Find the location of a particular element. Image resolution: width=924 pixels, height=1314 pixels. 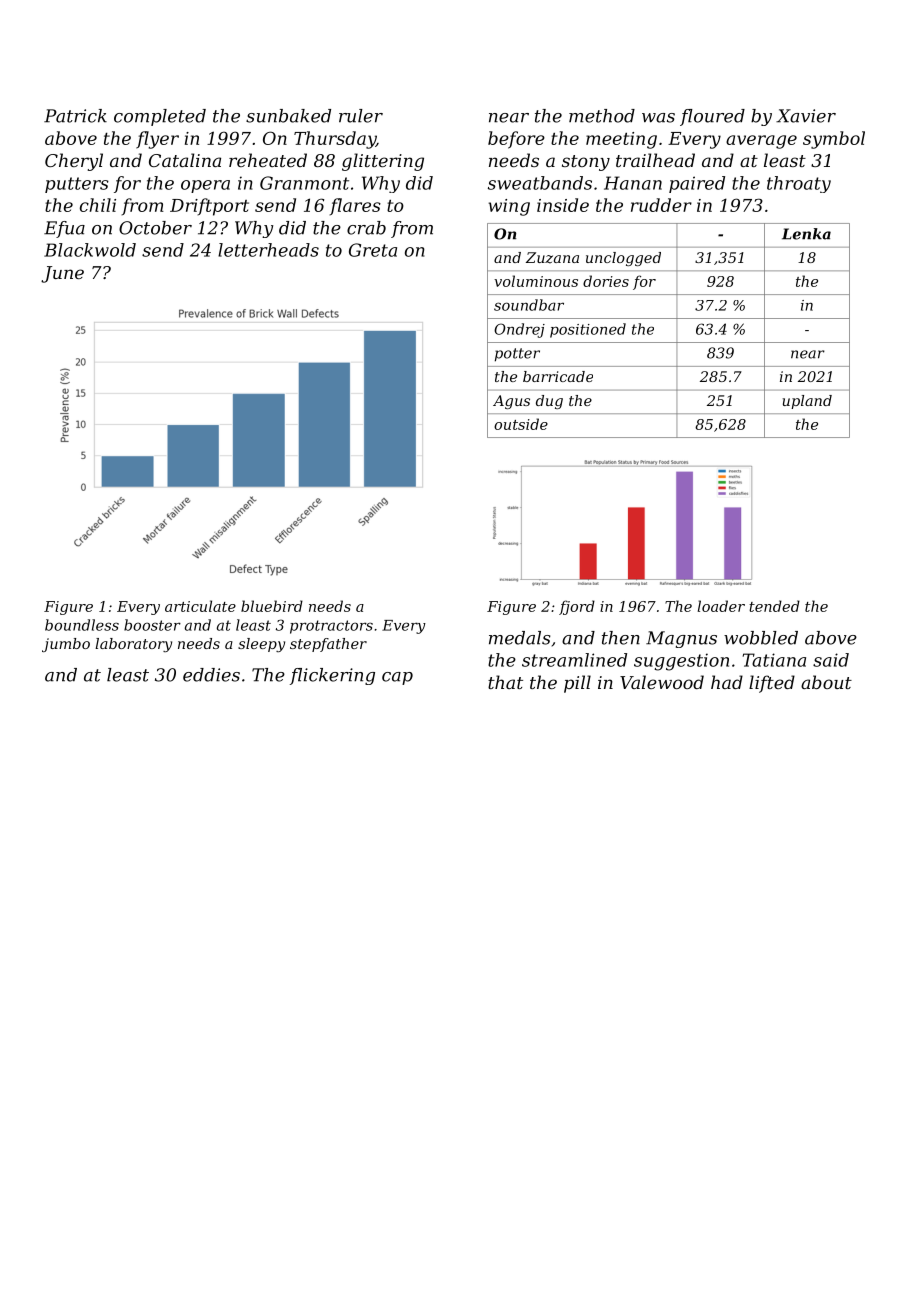

upland is located at coordinates (807, 402).
